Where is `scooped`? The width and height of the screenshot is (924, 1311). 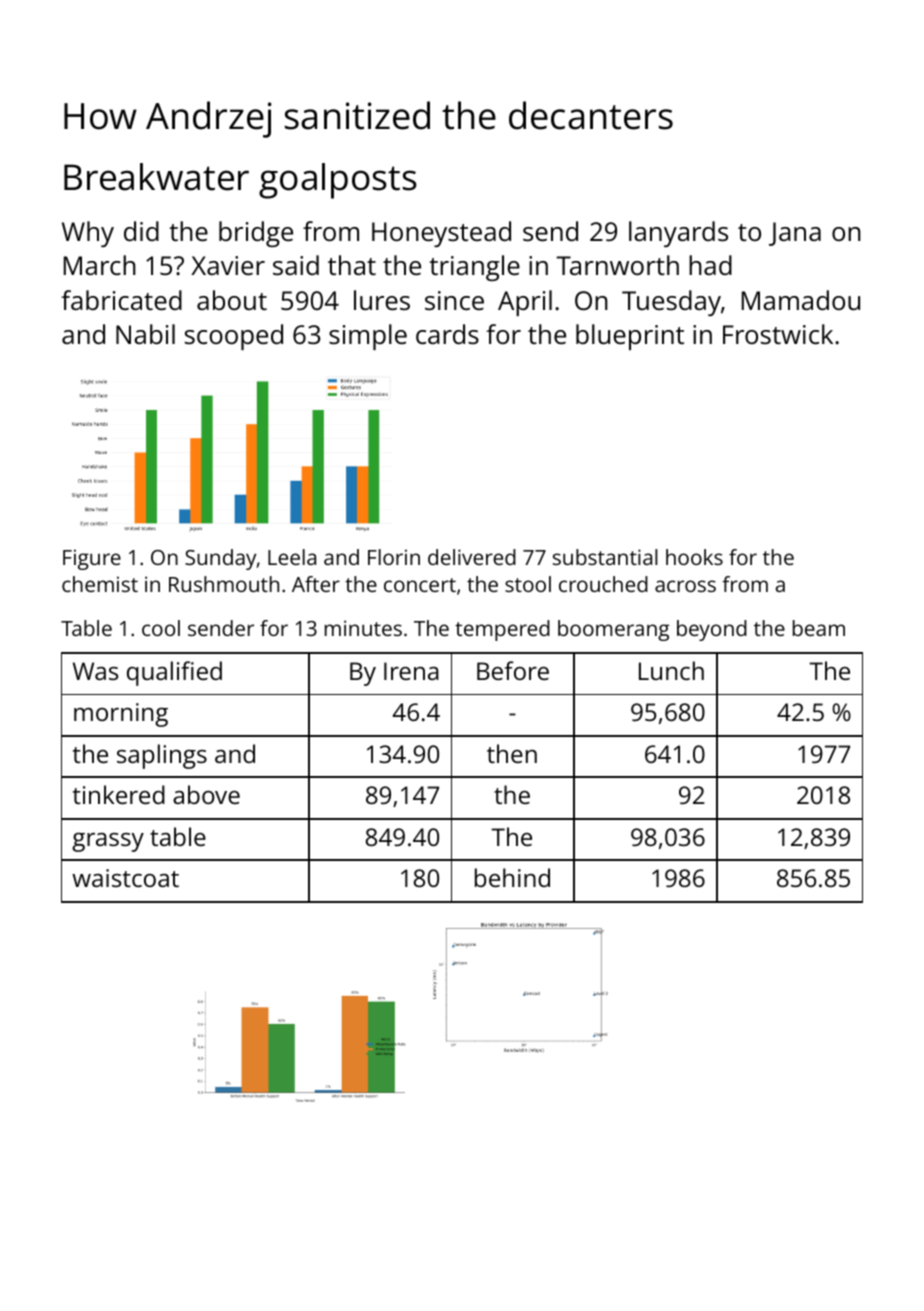 scooped is located at coordinates (234, 337).
